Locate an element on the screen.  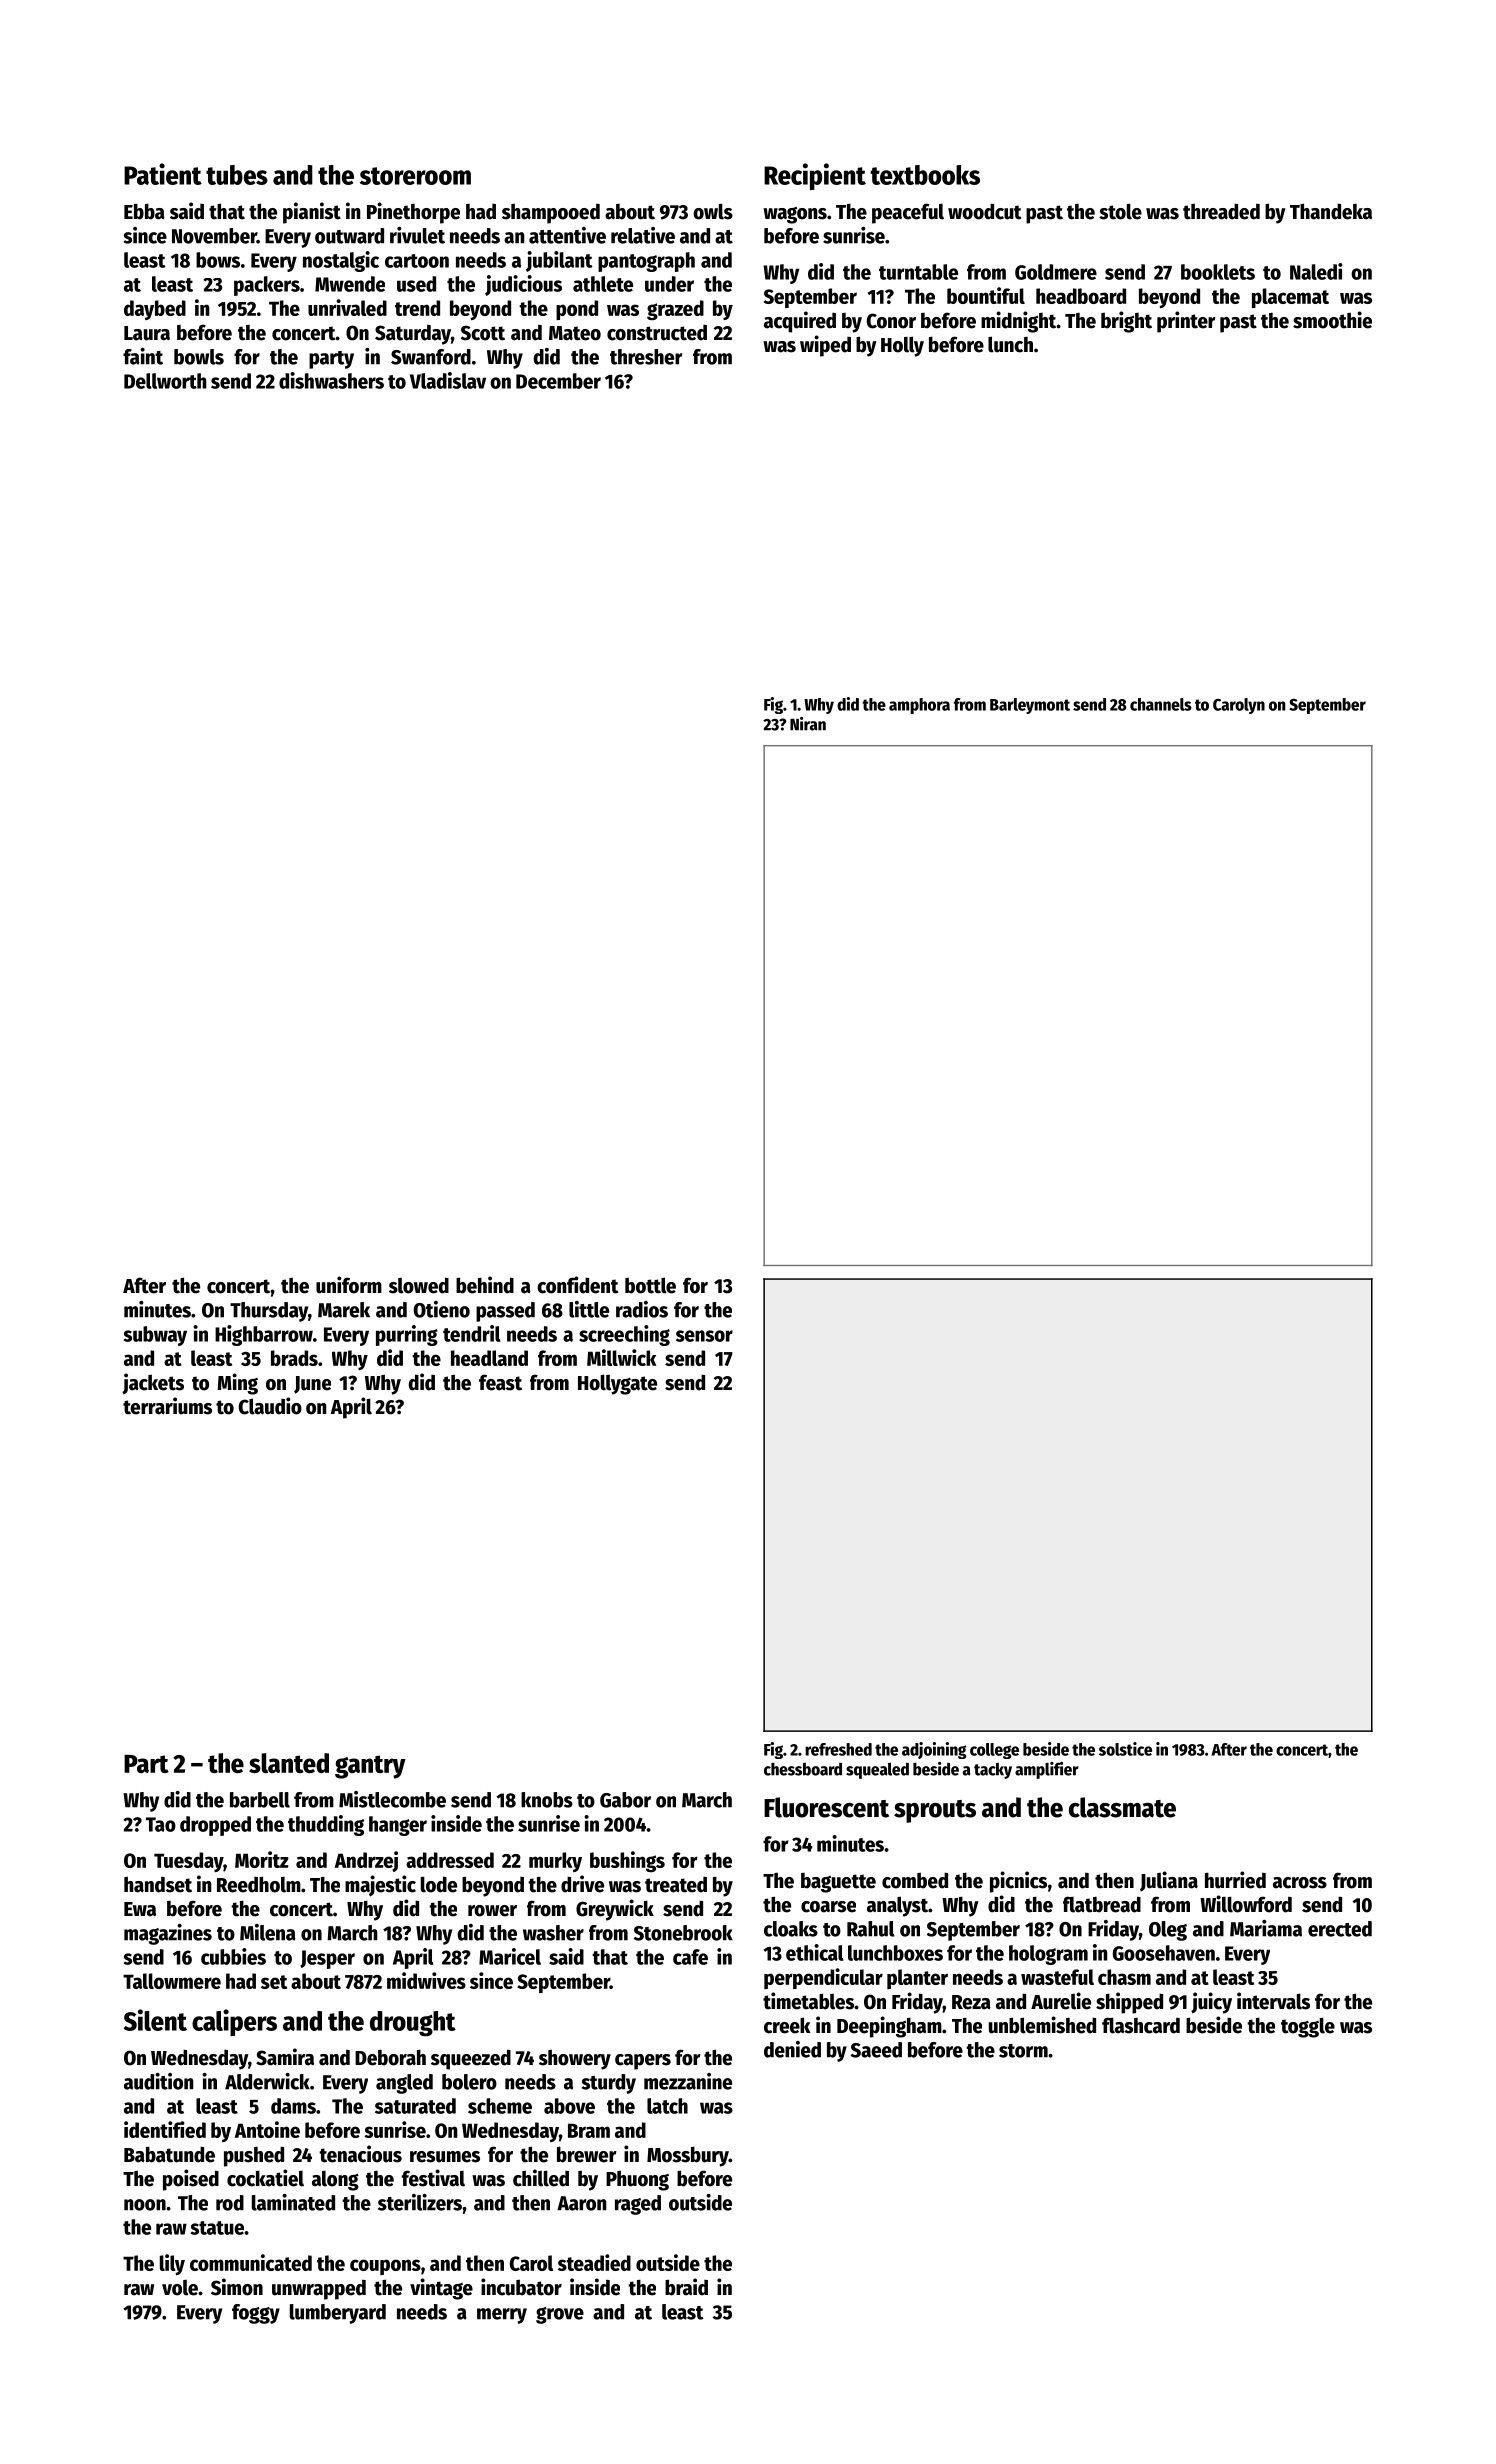
confident is located at coordinates (577, 1285).
